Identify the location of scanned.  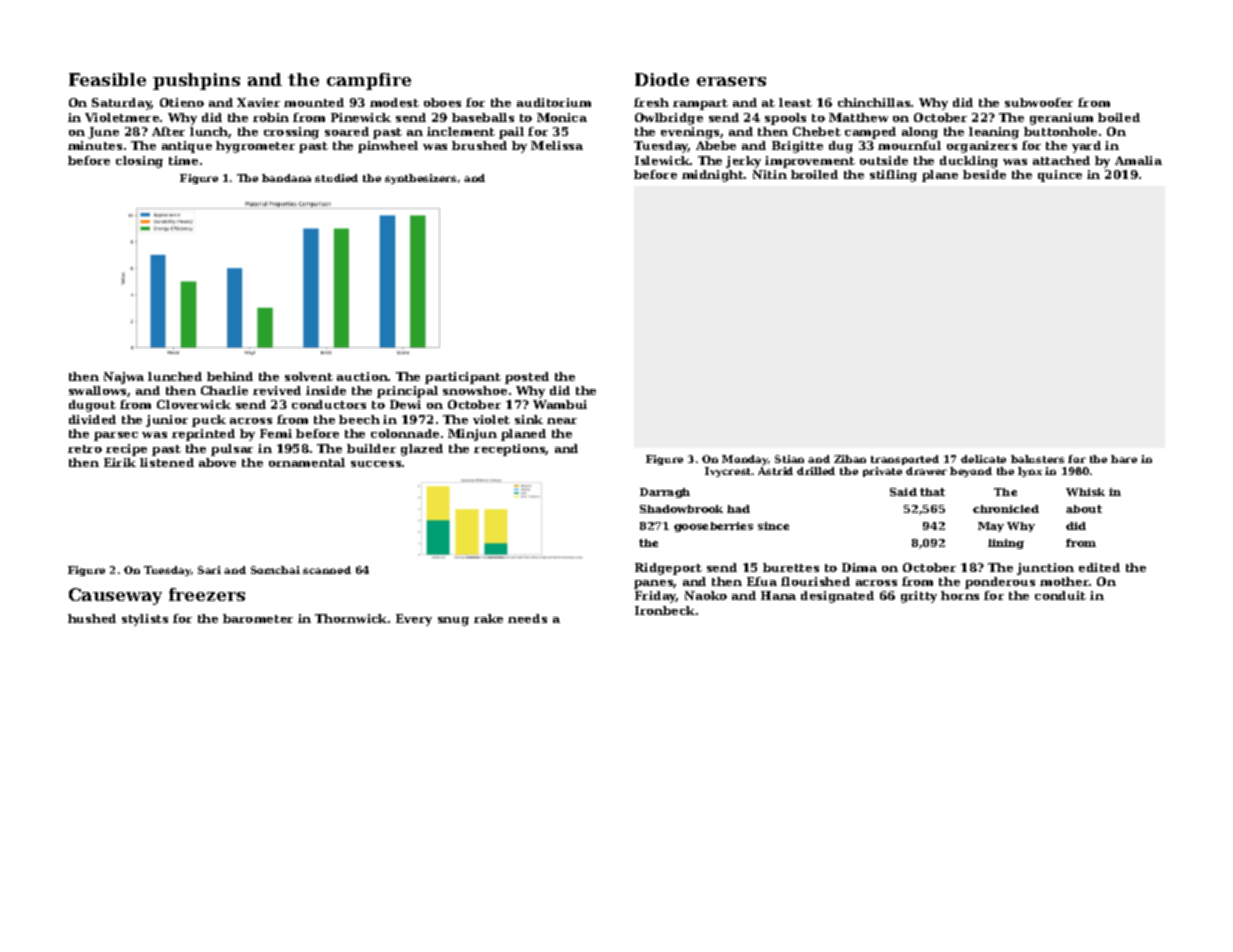
(327, 570).
